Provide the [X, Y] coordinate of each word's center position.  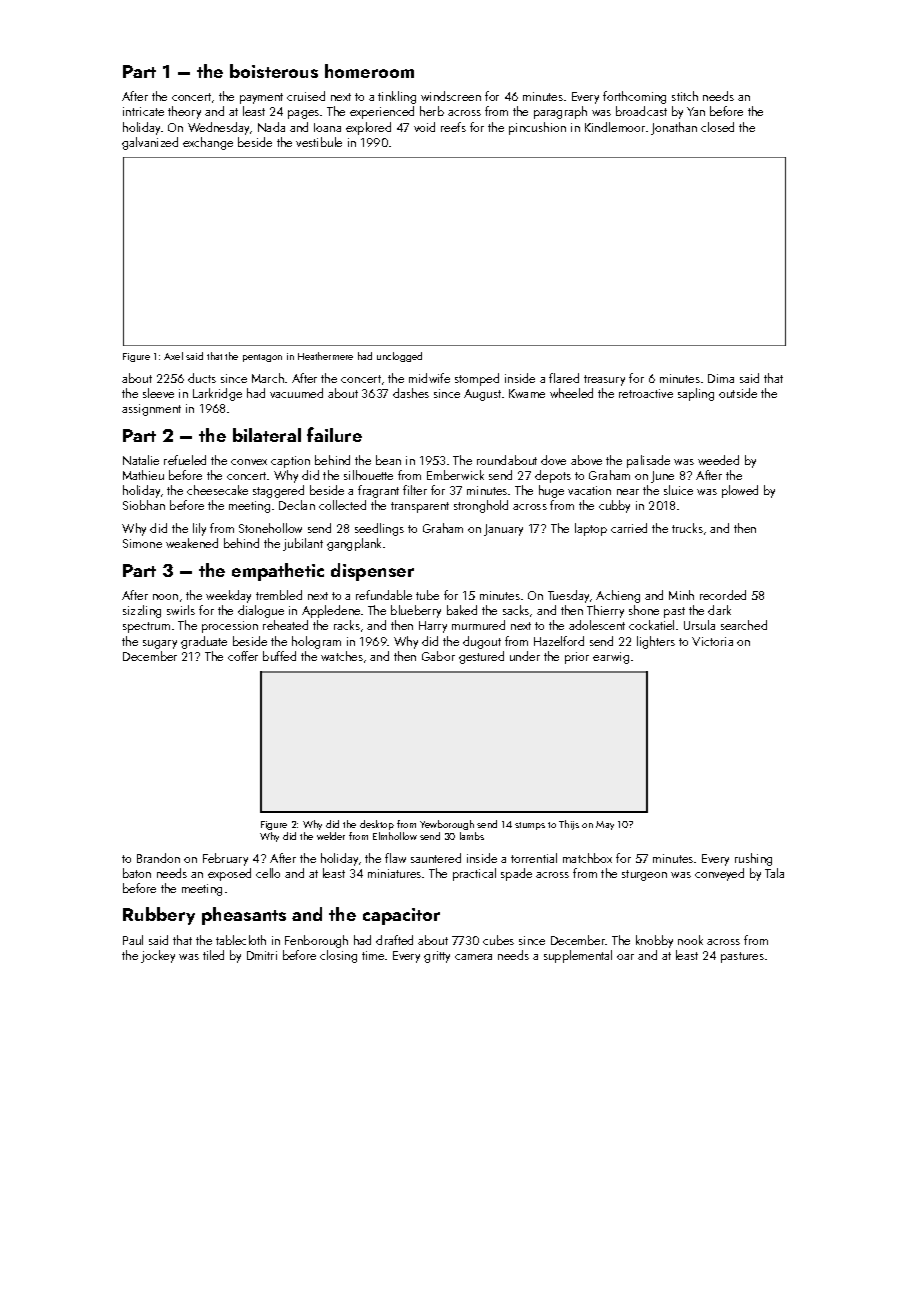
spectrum [146, 627]
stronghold [481, 506]
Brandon [158, 858]
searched [744, 625]
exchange [208, 143]
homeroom [369, 71]
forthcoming [634, 97]
